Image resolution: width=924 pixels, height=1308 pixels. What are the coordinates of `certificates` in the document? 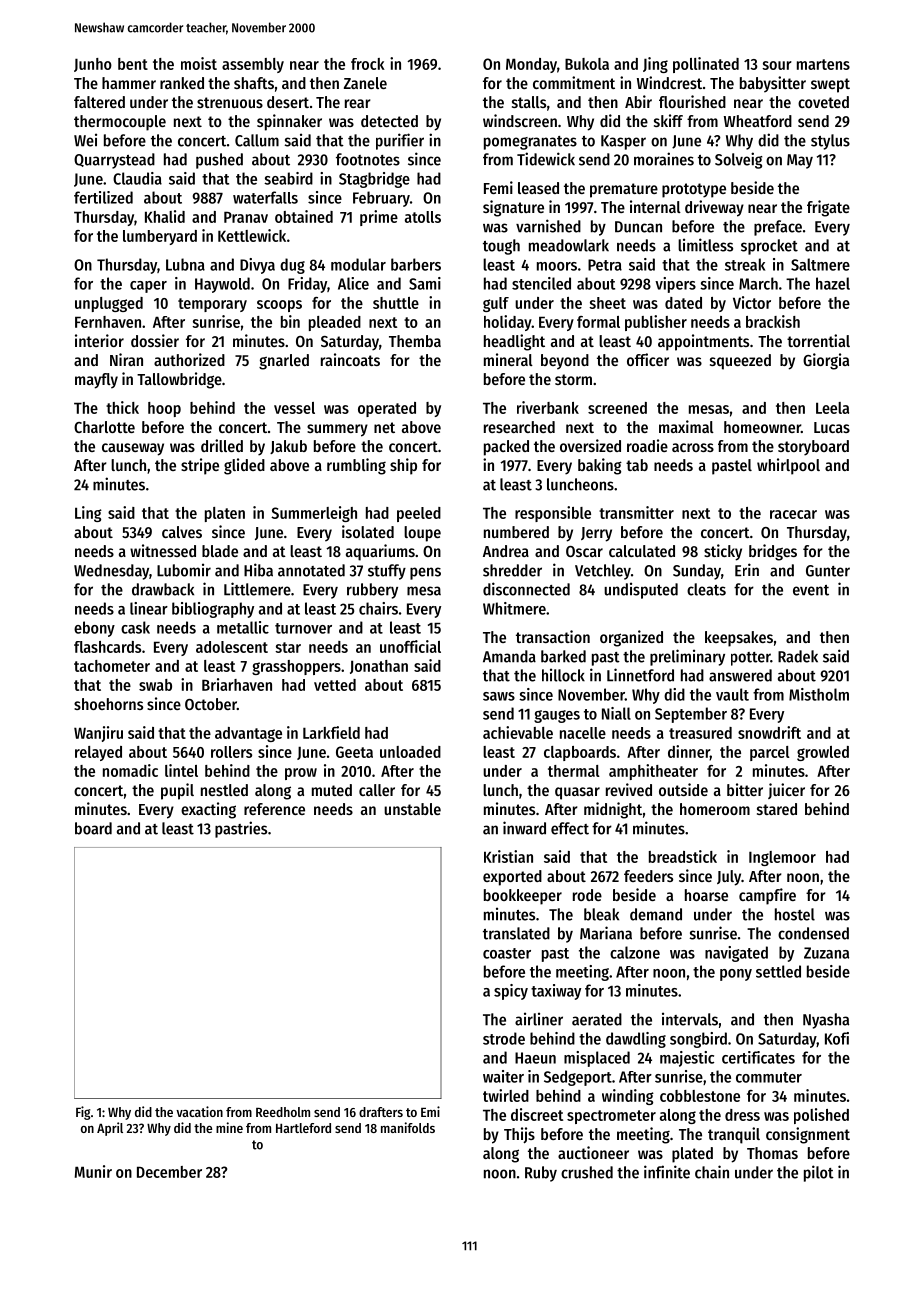 It's located at (758, 1057).
